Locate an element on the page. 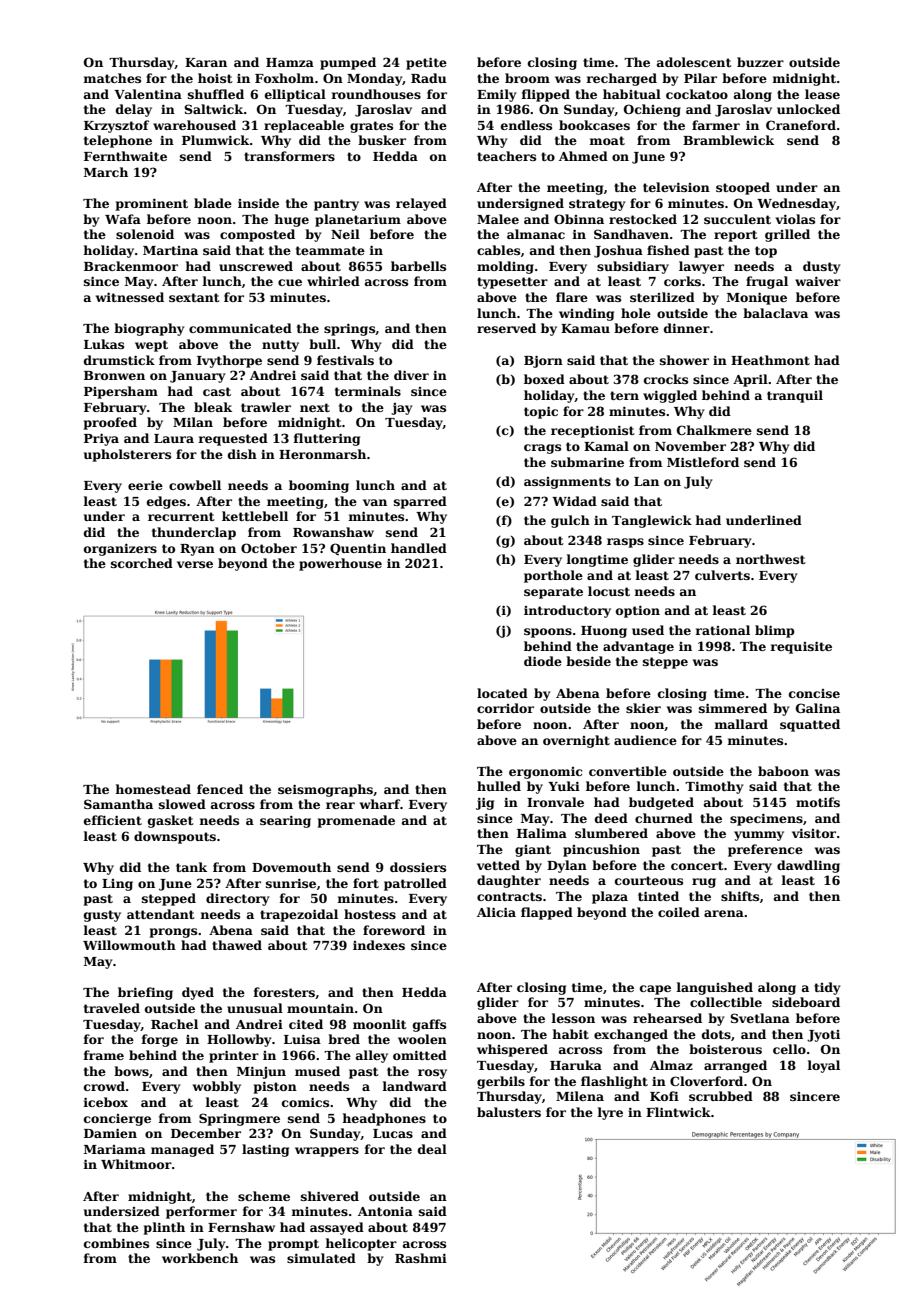  restocked is located at coordinates (643, 219).
